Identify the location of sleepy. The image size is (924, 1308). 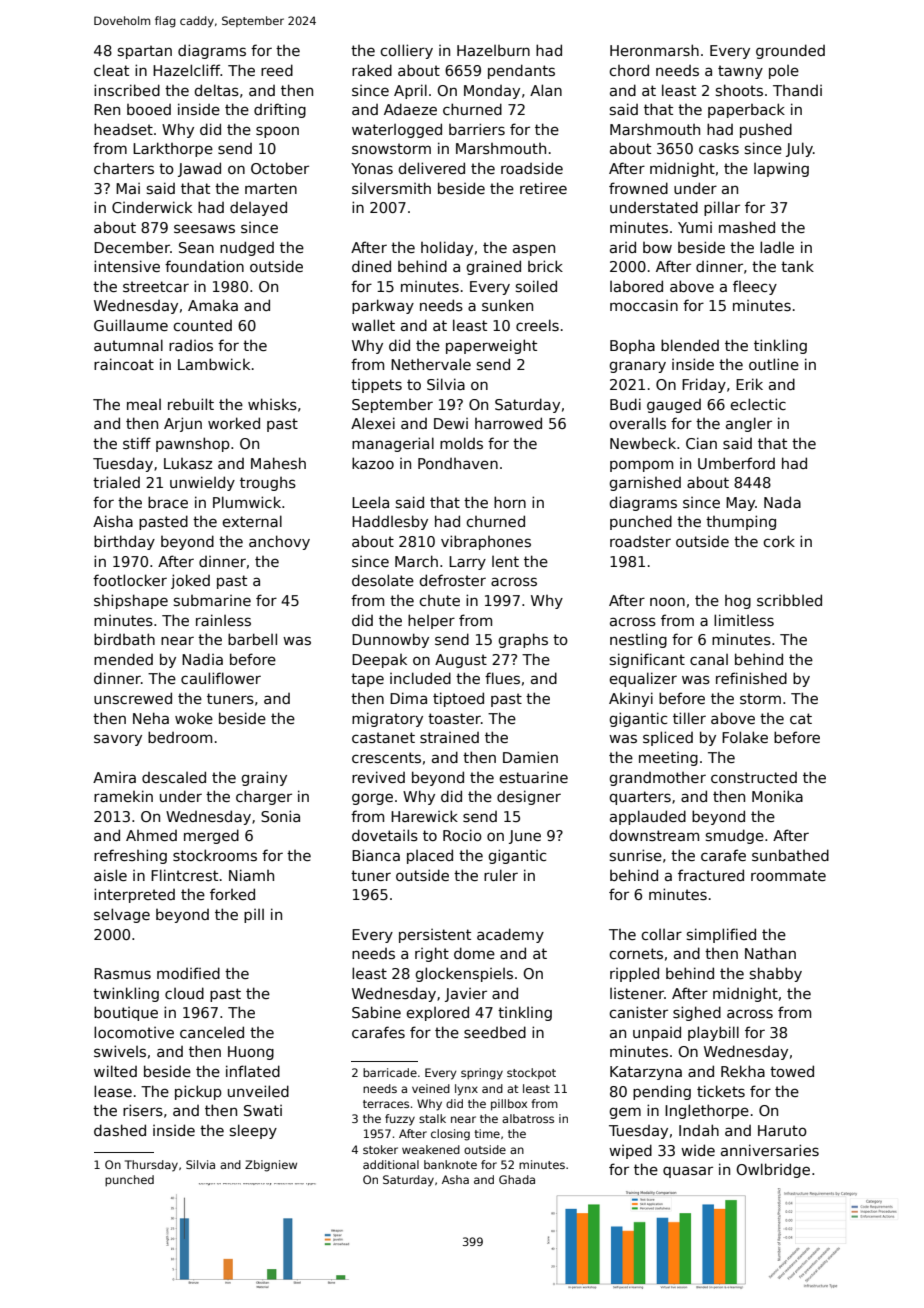
(253, 1131).
